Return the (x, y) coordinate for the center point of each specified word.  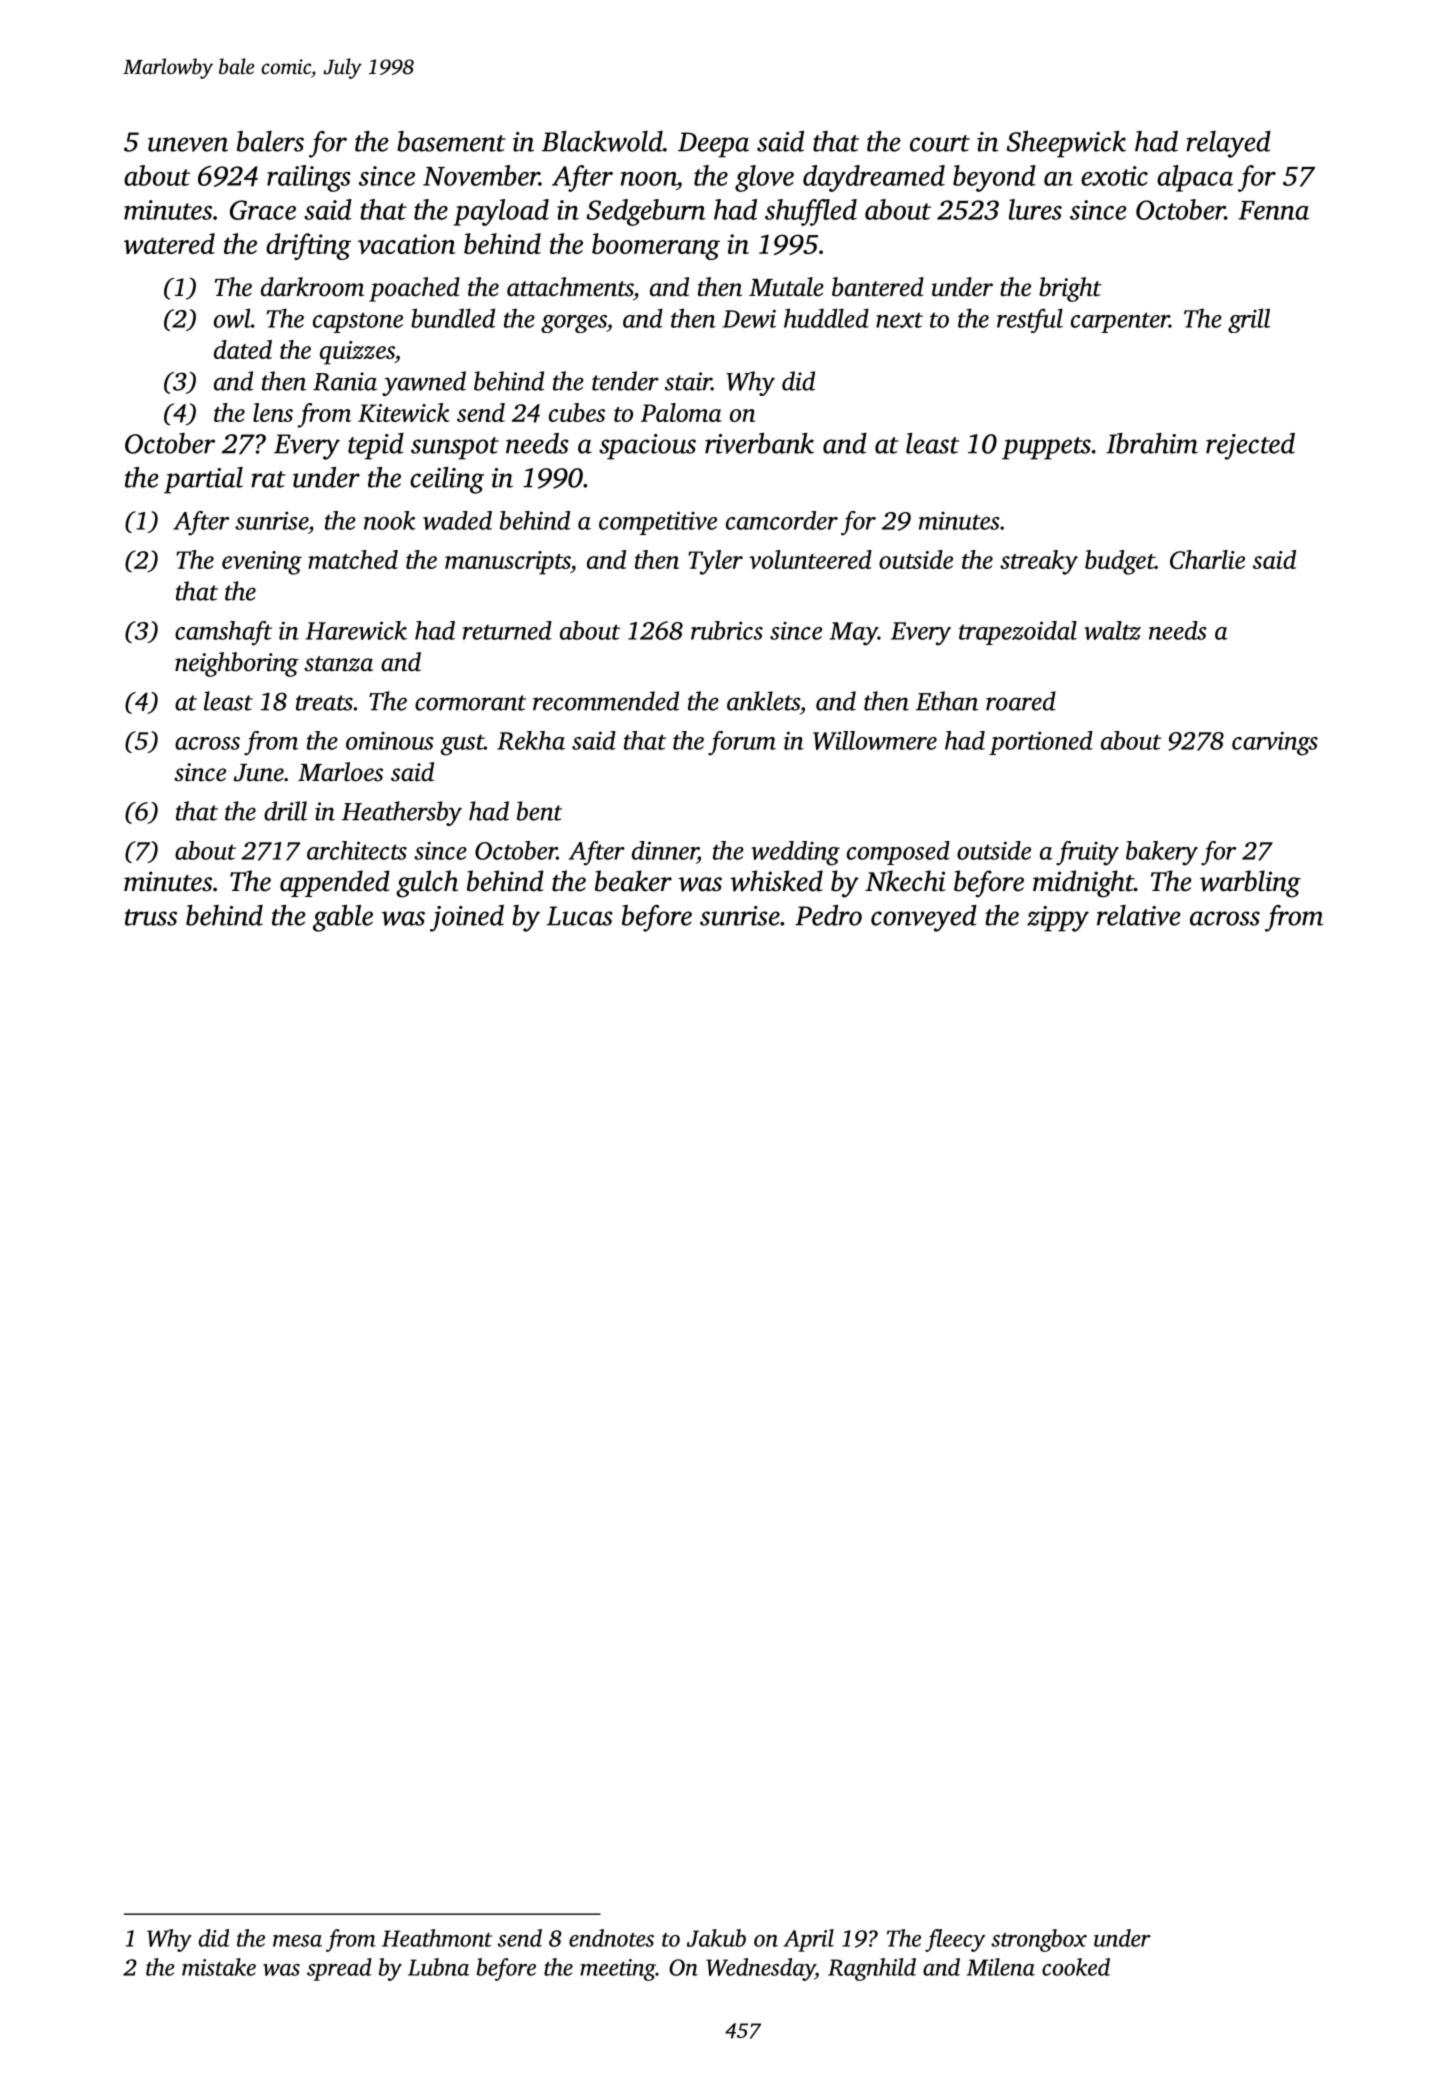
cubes (577, 412)
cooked (1076, 1967)
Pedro (828, 915)
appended (335, 883)
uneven (188, 144)
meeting (618, 1970)
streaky (1039, 562)
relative (1139, 915)
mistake (219, 1967)
